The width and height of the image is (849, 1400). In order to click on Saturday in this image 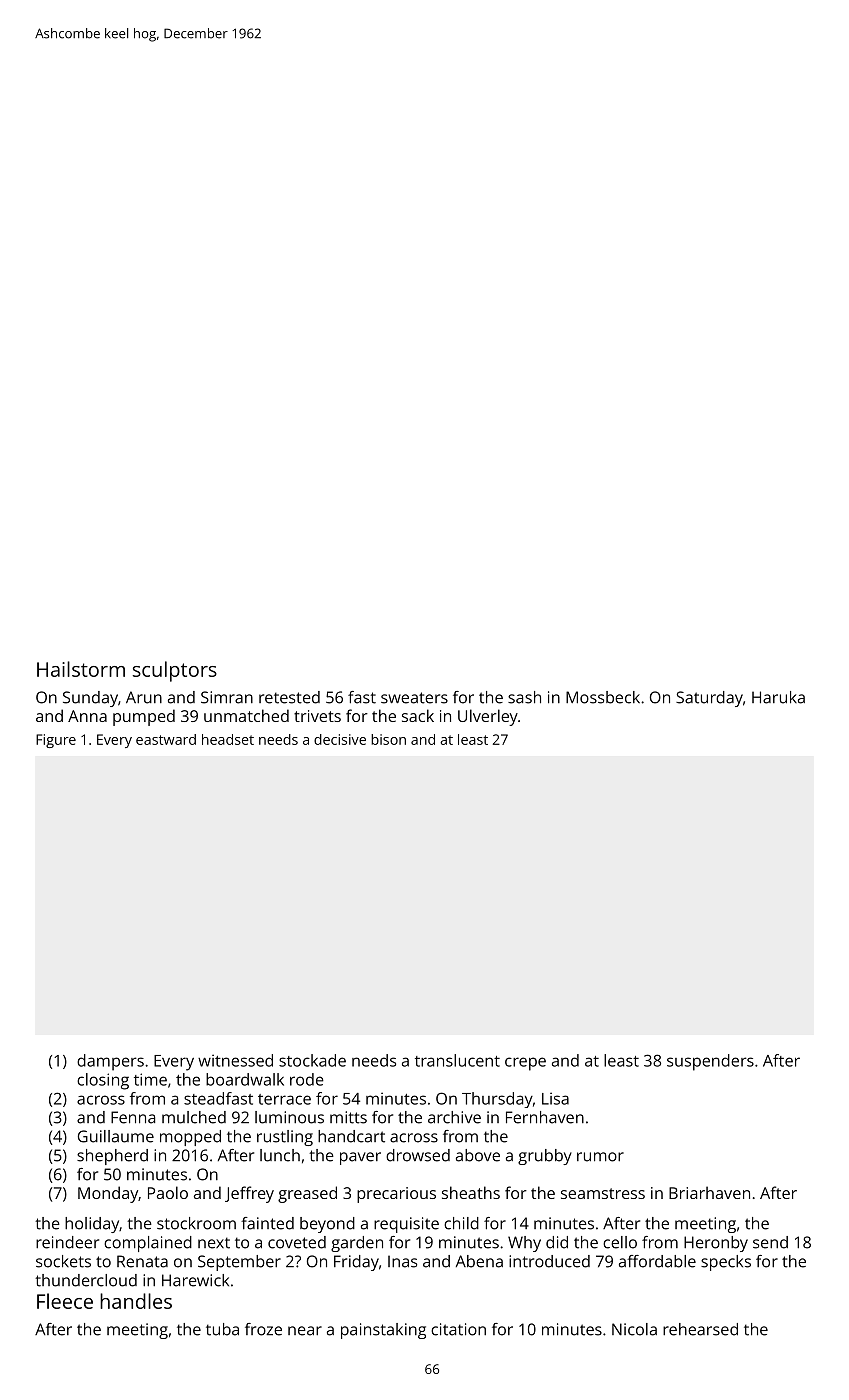, I will do `click(709, 699)`.
